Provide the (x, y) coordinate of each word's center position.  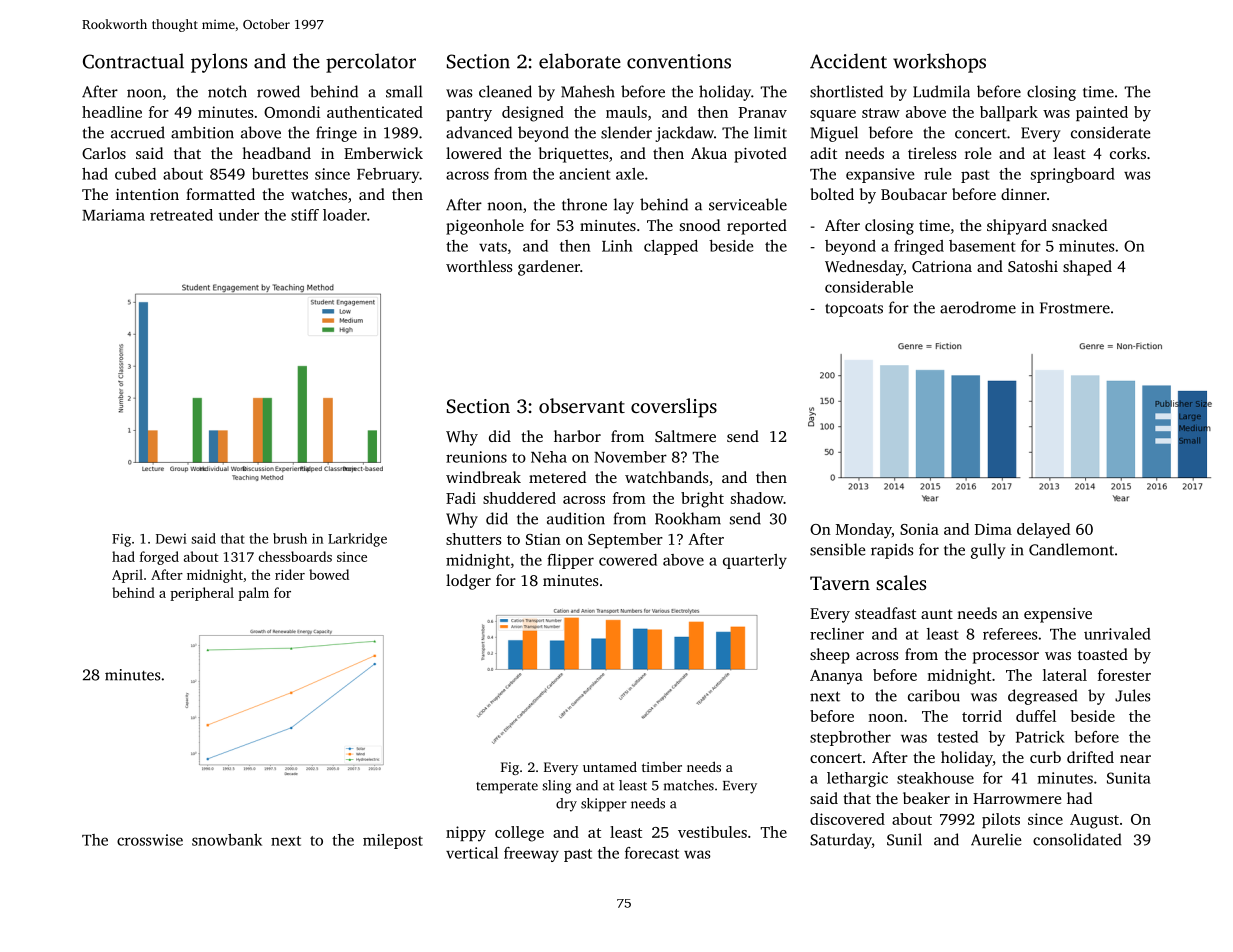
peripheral (202, 594)
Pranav (762, 112)
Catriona (942, 266)
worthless (479, 266)
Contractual (133, 61)
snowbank (227, 840)
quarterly (755, 561)
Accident (848, 61)
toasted (1103, 654)
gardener (549, 268)
